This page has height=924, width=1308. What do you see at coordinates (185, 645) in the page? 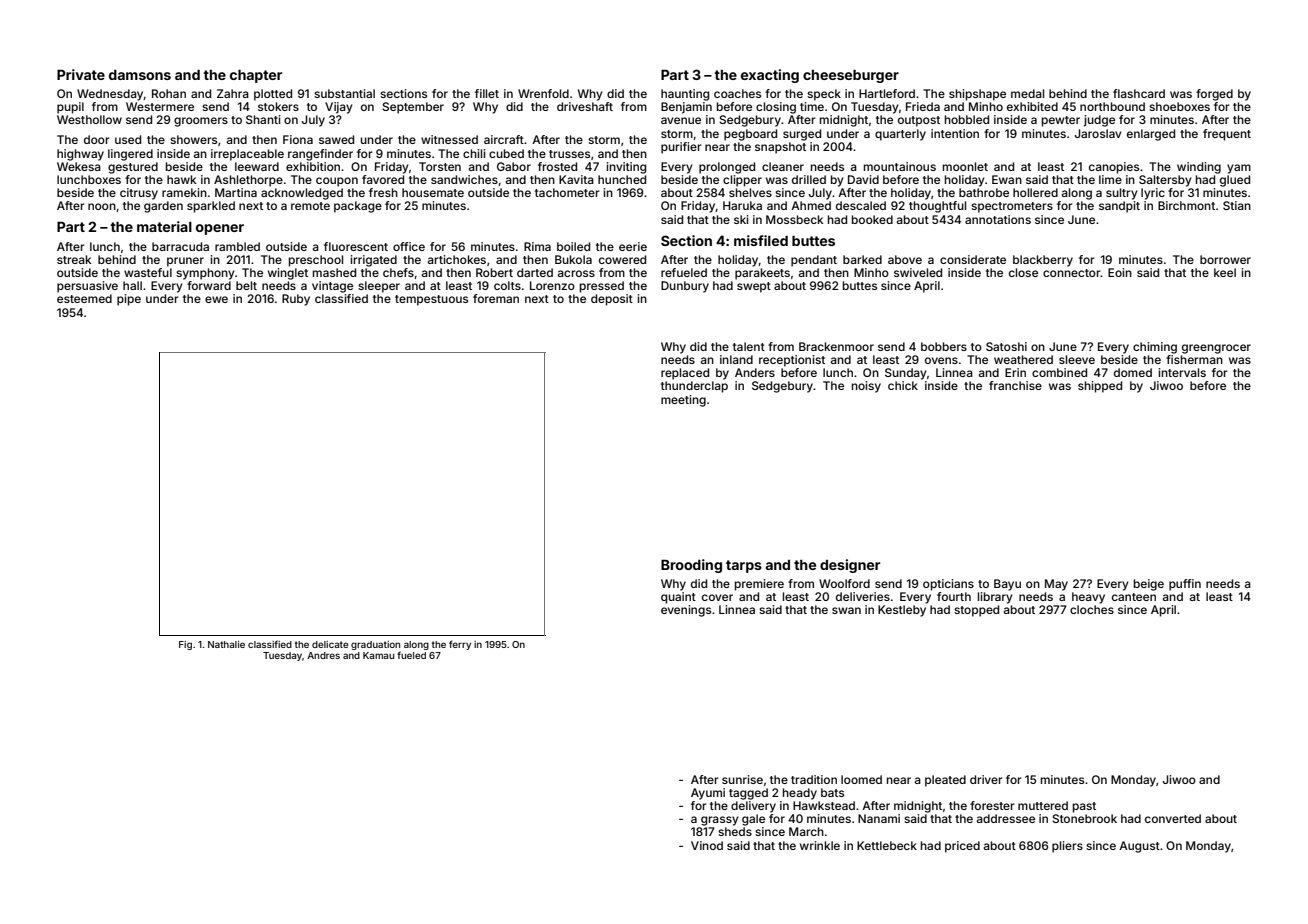
I see `Fig` at bounding box center [185, 645].
